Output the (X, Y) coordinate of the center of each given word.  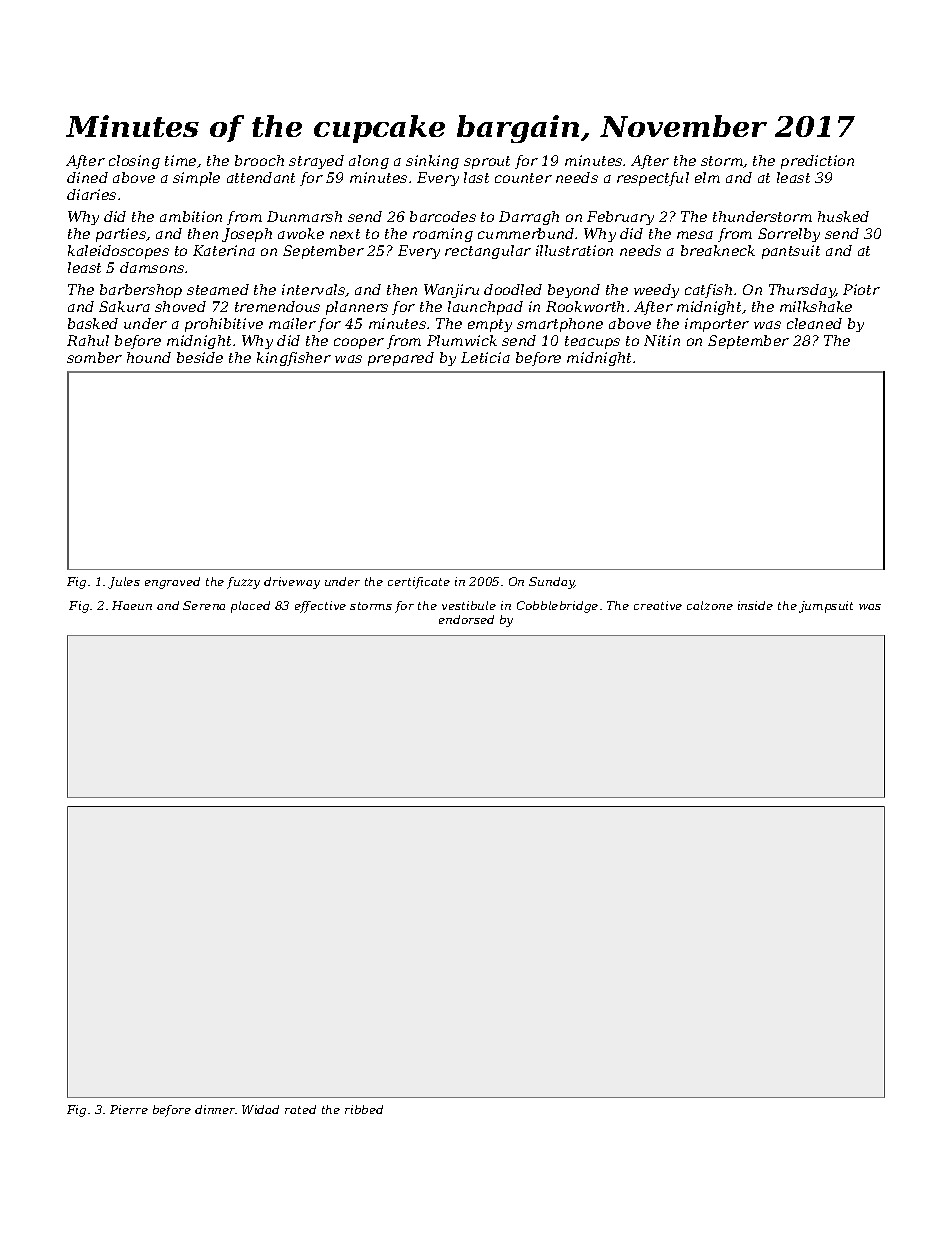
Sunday (552, 583)
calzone (710, 605)
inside (755, 605)
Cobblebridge (557, 607)
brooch (259, 160)
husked (843, 216)
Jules (124, 583)
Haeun (132, 605)
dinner (215, 1109)
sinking (432, 162)
